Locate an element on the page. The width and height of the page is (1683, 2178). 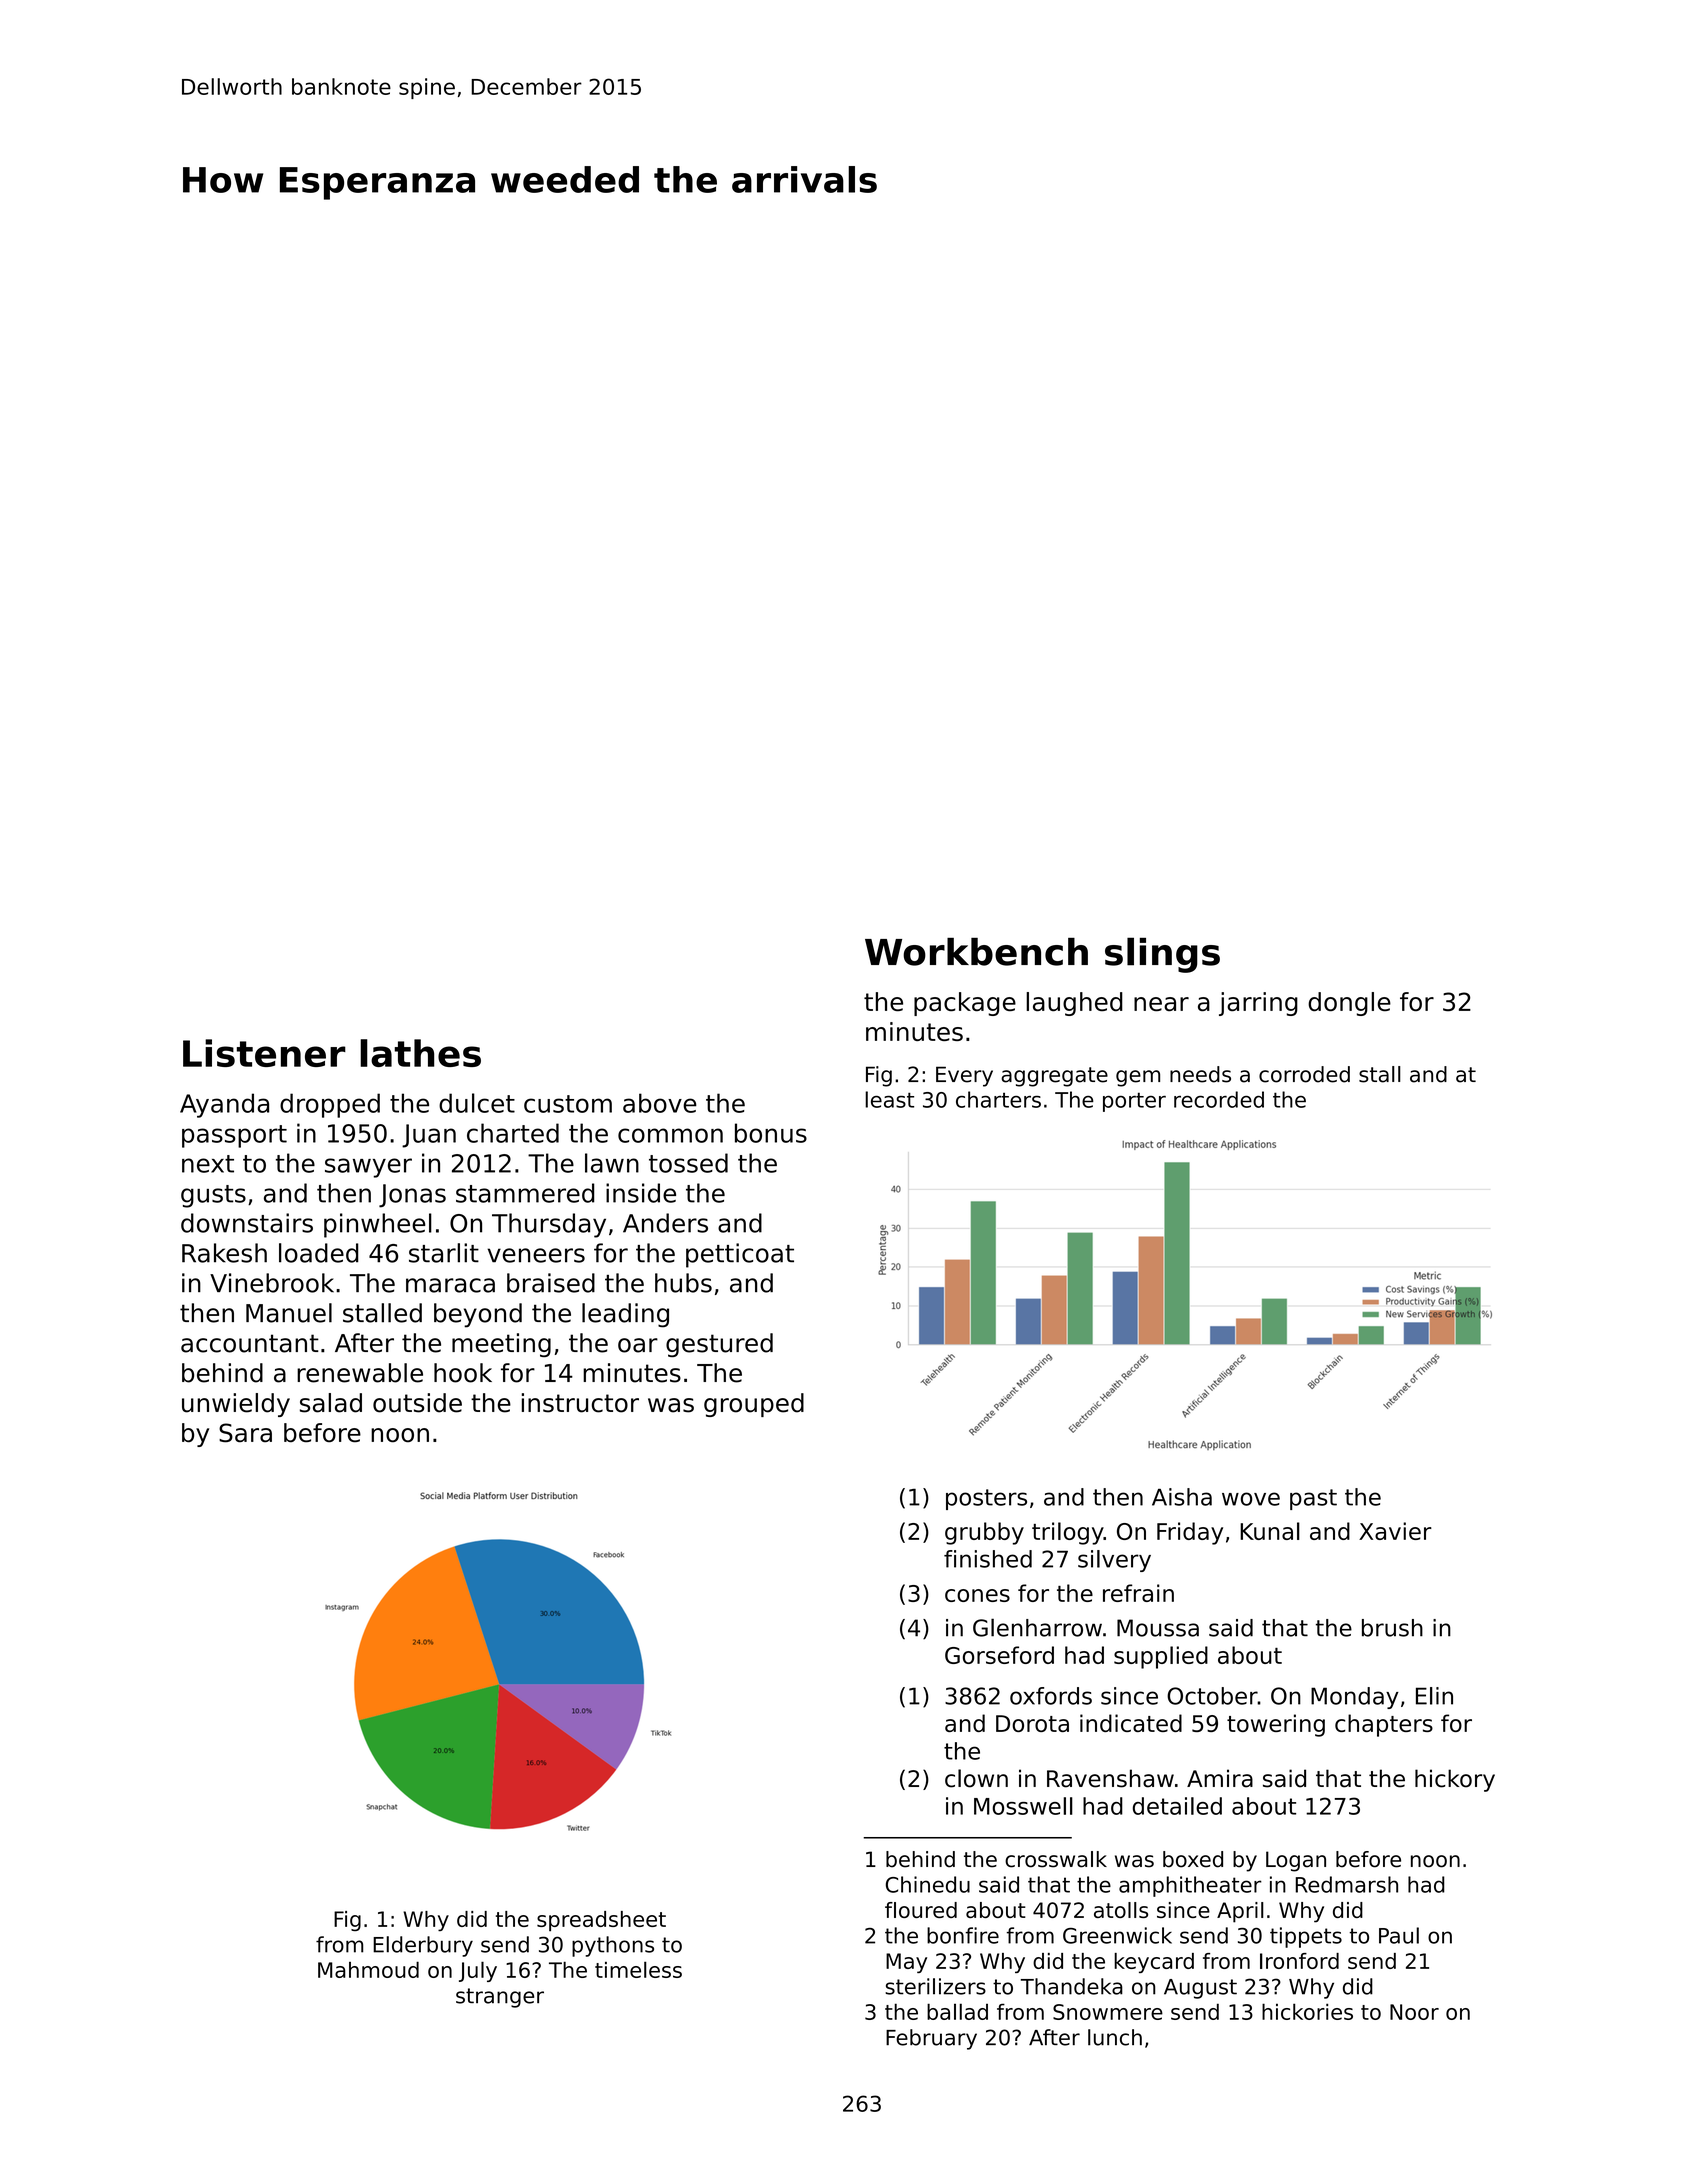
corroded is located at coordinates (1304, 1074).
